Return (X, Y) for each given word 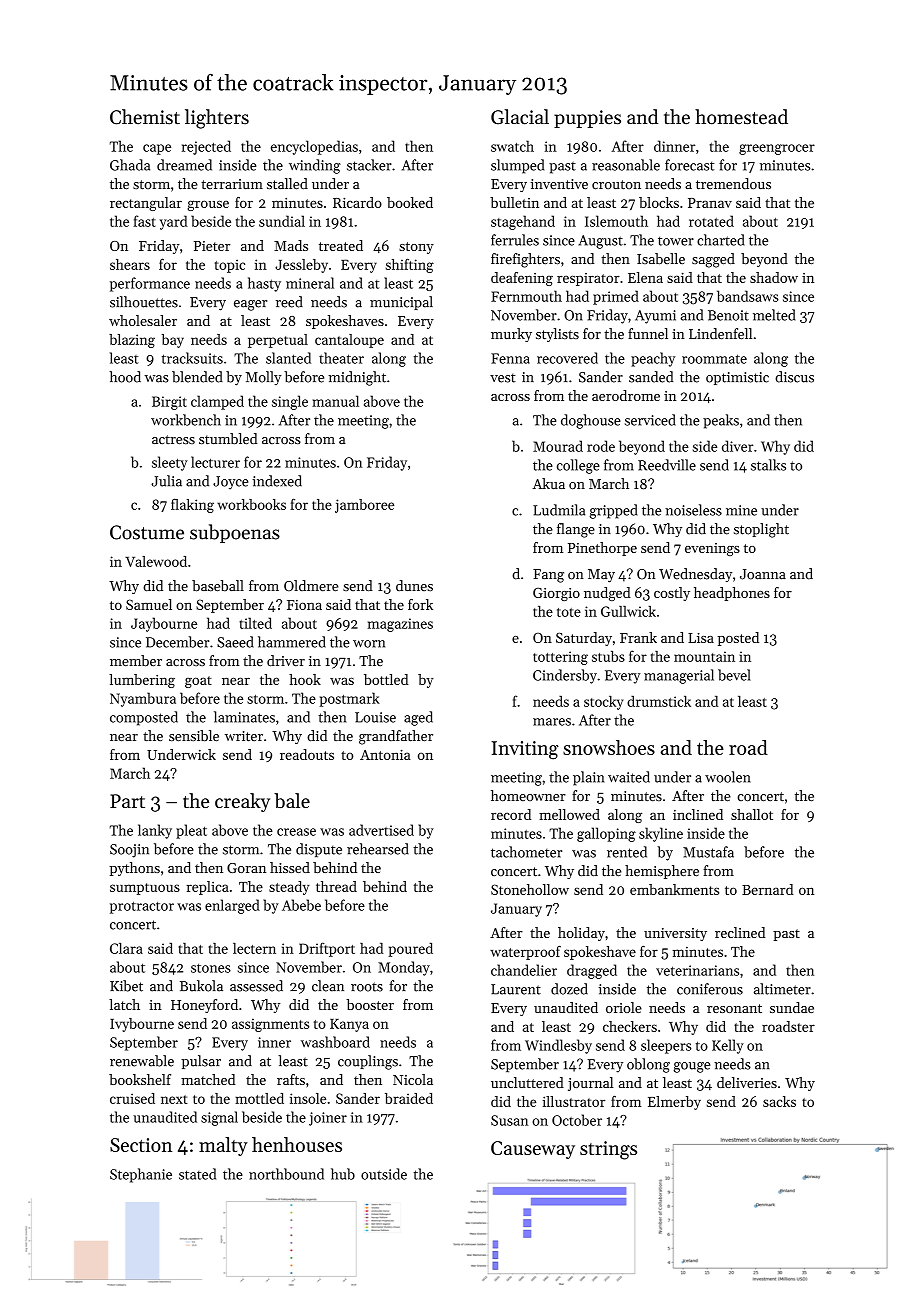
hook (305, 679)
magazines (400, 625)
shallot (752, 814)
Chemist (145, 117)
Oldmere (311, 585)
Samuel (149, 604)
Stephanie (141, 1175)
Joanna (763, 574)
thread (336, 886)
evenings (712, 549)
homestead (741, 117)
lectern (254, 948)
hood (125, 377)
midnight (357, 378)
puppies (587, 119)
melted (774, 315)
